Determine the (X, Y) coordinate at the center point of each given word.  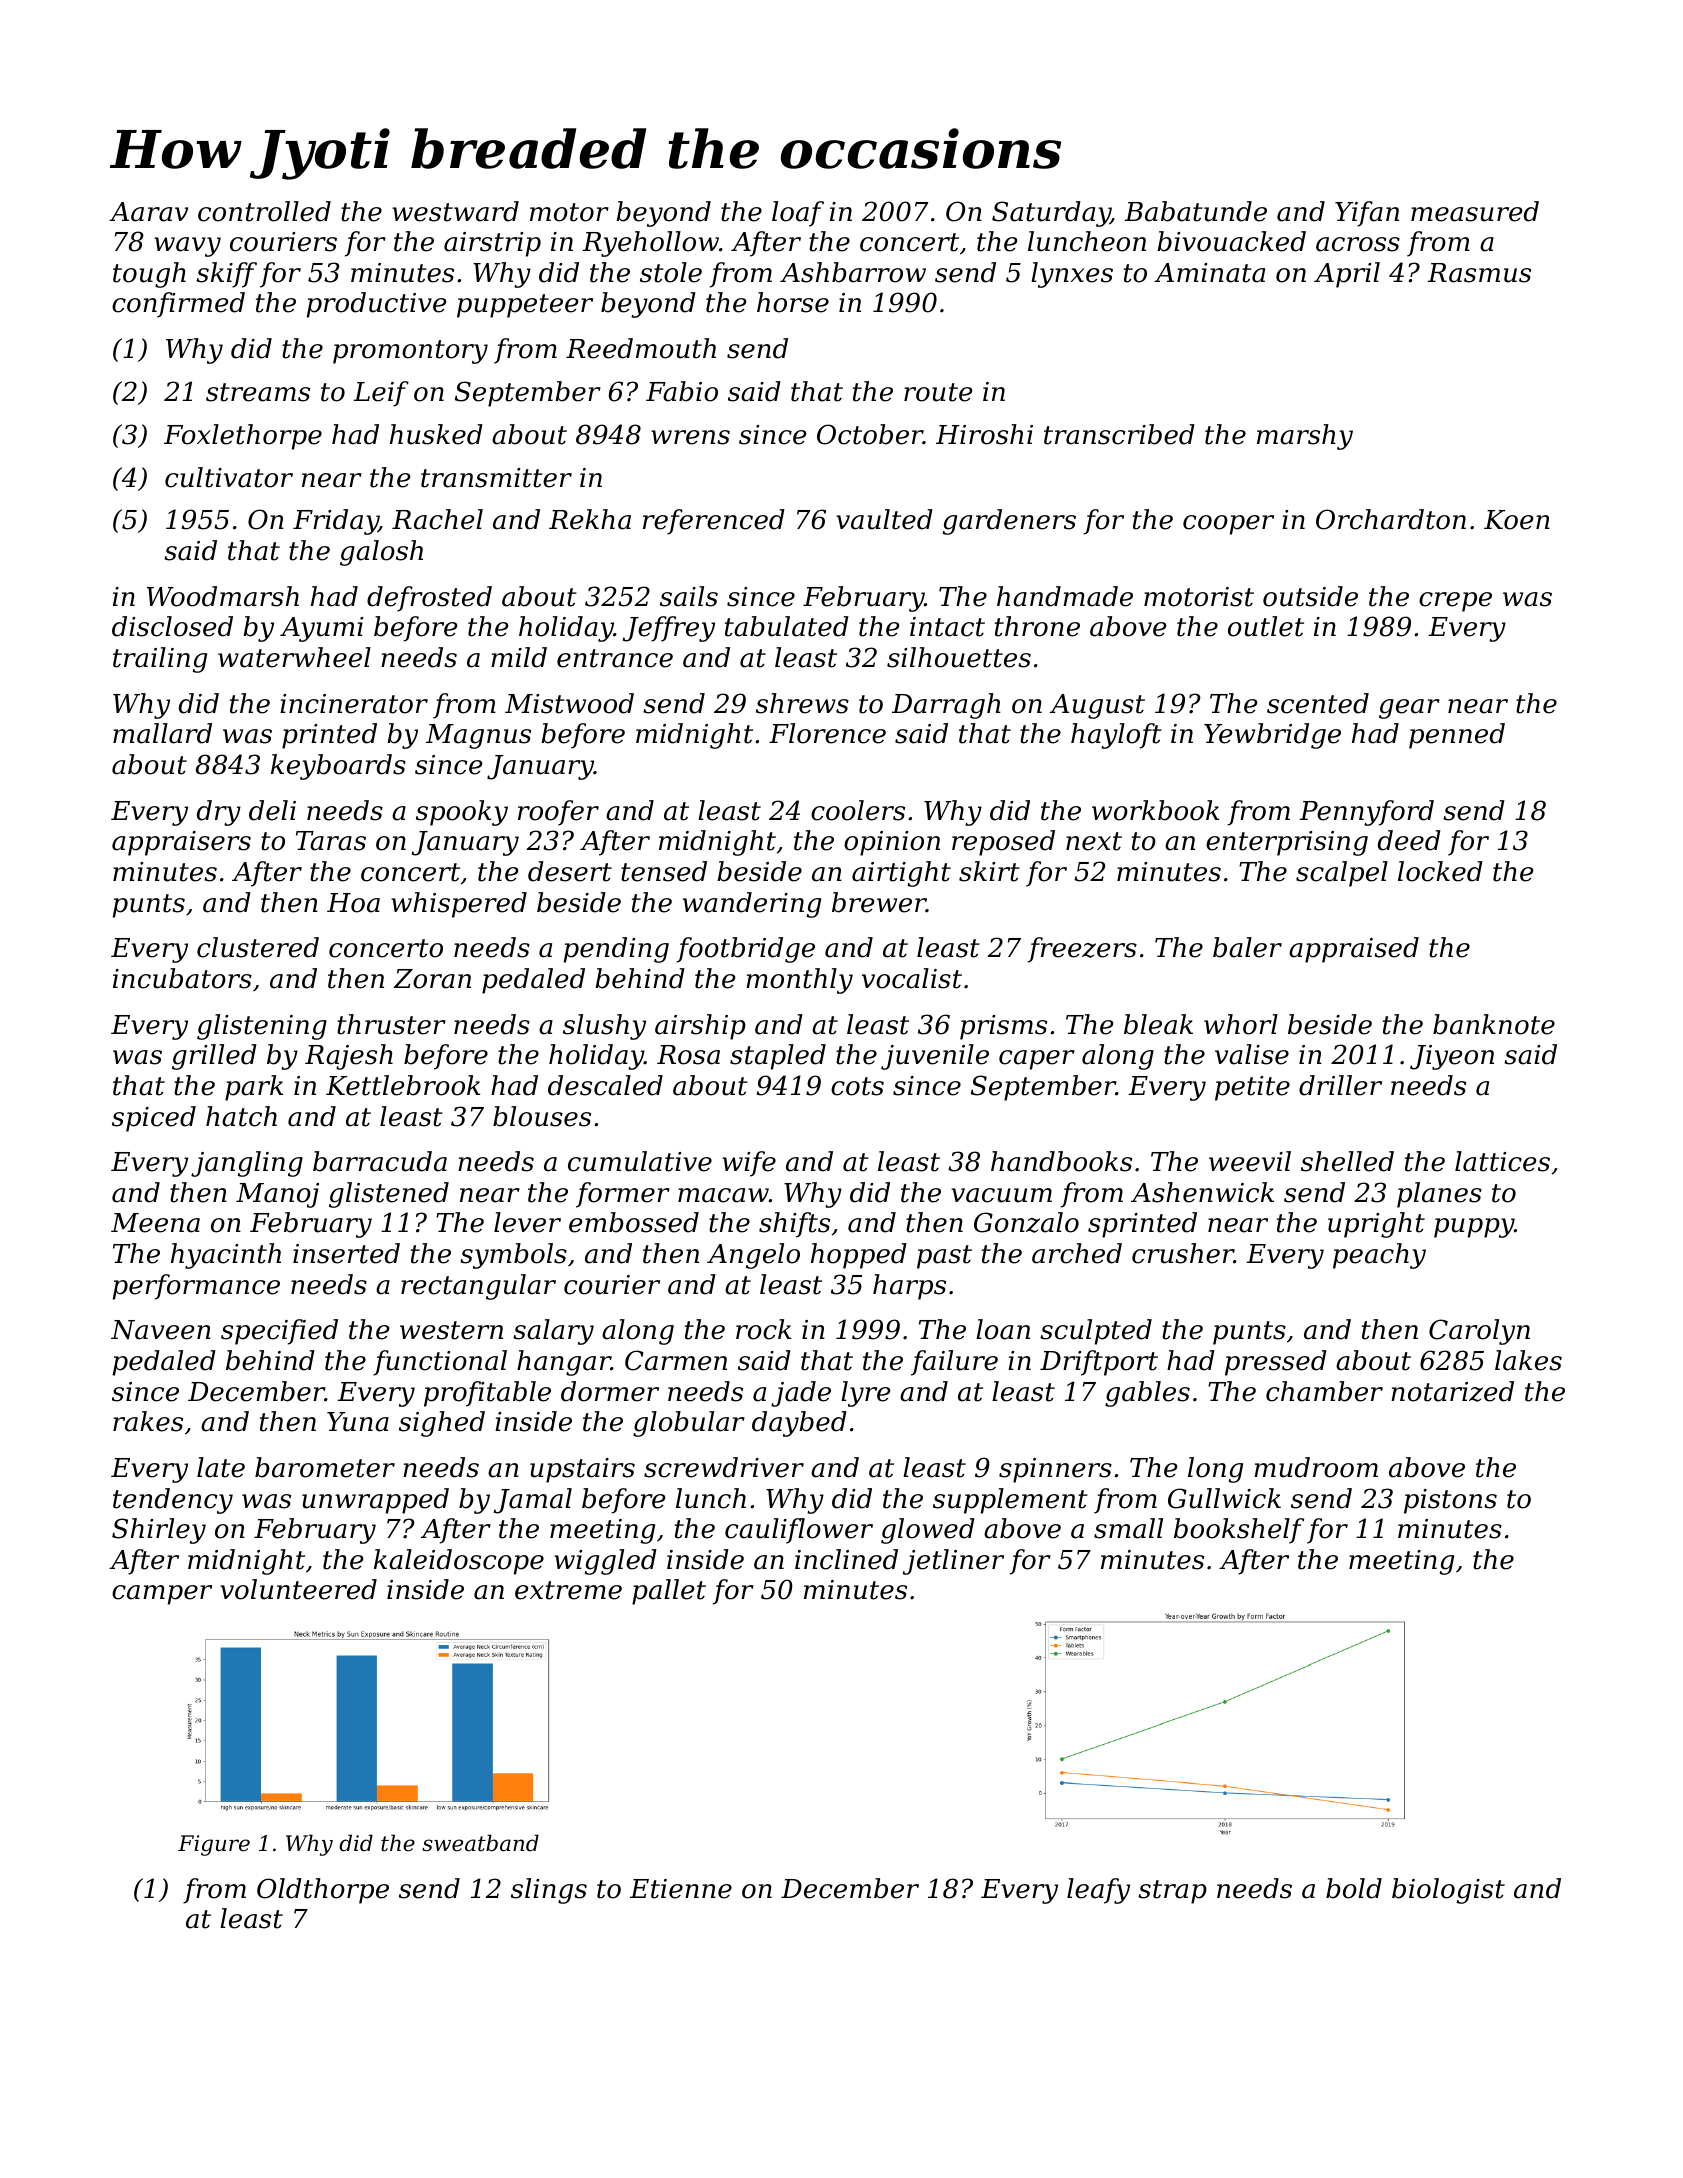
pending (616, 950)
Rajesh (349, 1057)
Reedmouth (641, 348)
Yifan (1367, 214)
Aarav (148, 212)
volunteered (298, 1589)
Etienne (681, 1889)
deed (1409, 840)
